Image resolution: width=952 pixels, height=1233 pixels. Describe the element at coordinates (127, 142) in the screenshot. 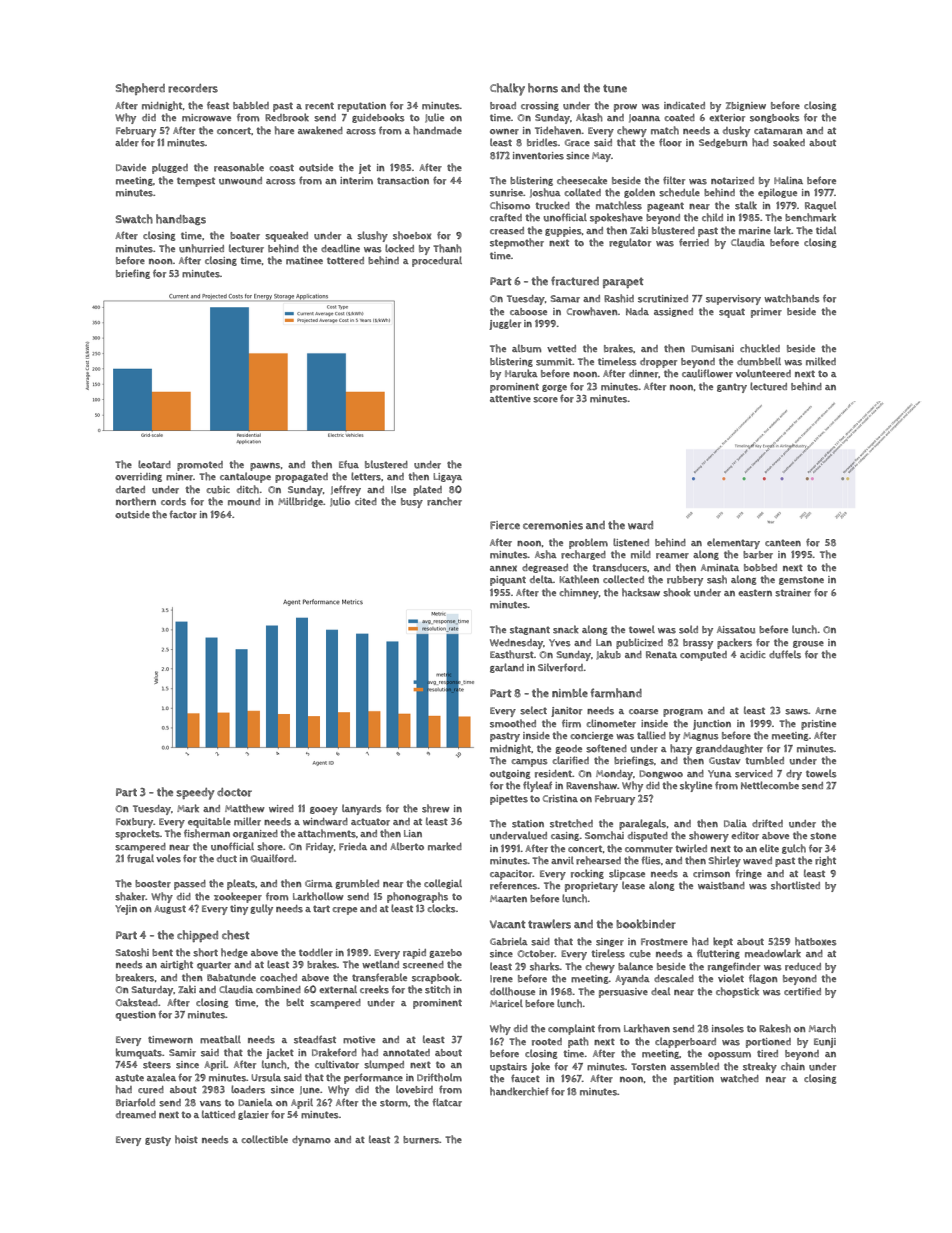

I see `alder` at that location.
